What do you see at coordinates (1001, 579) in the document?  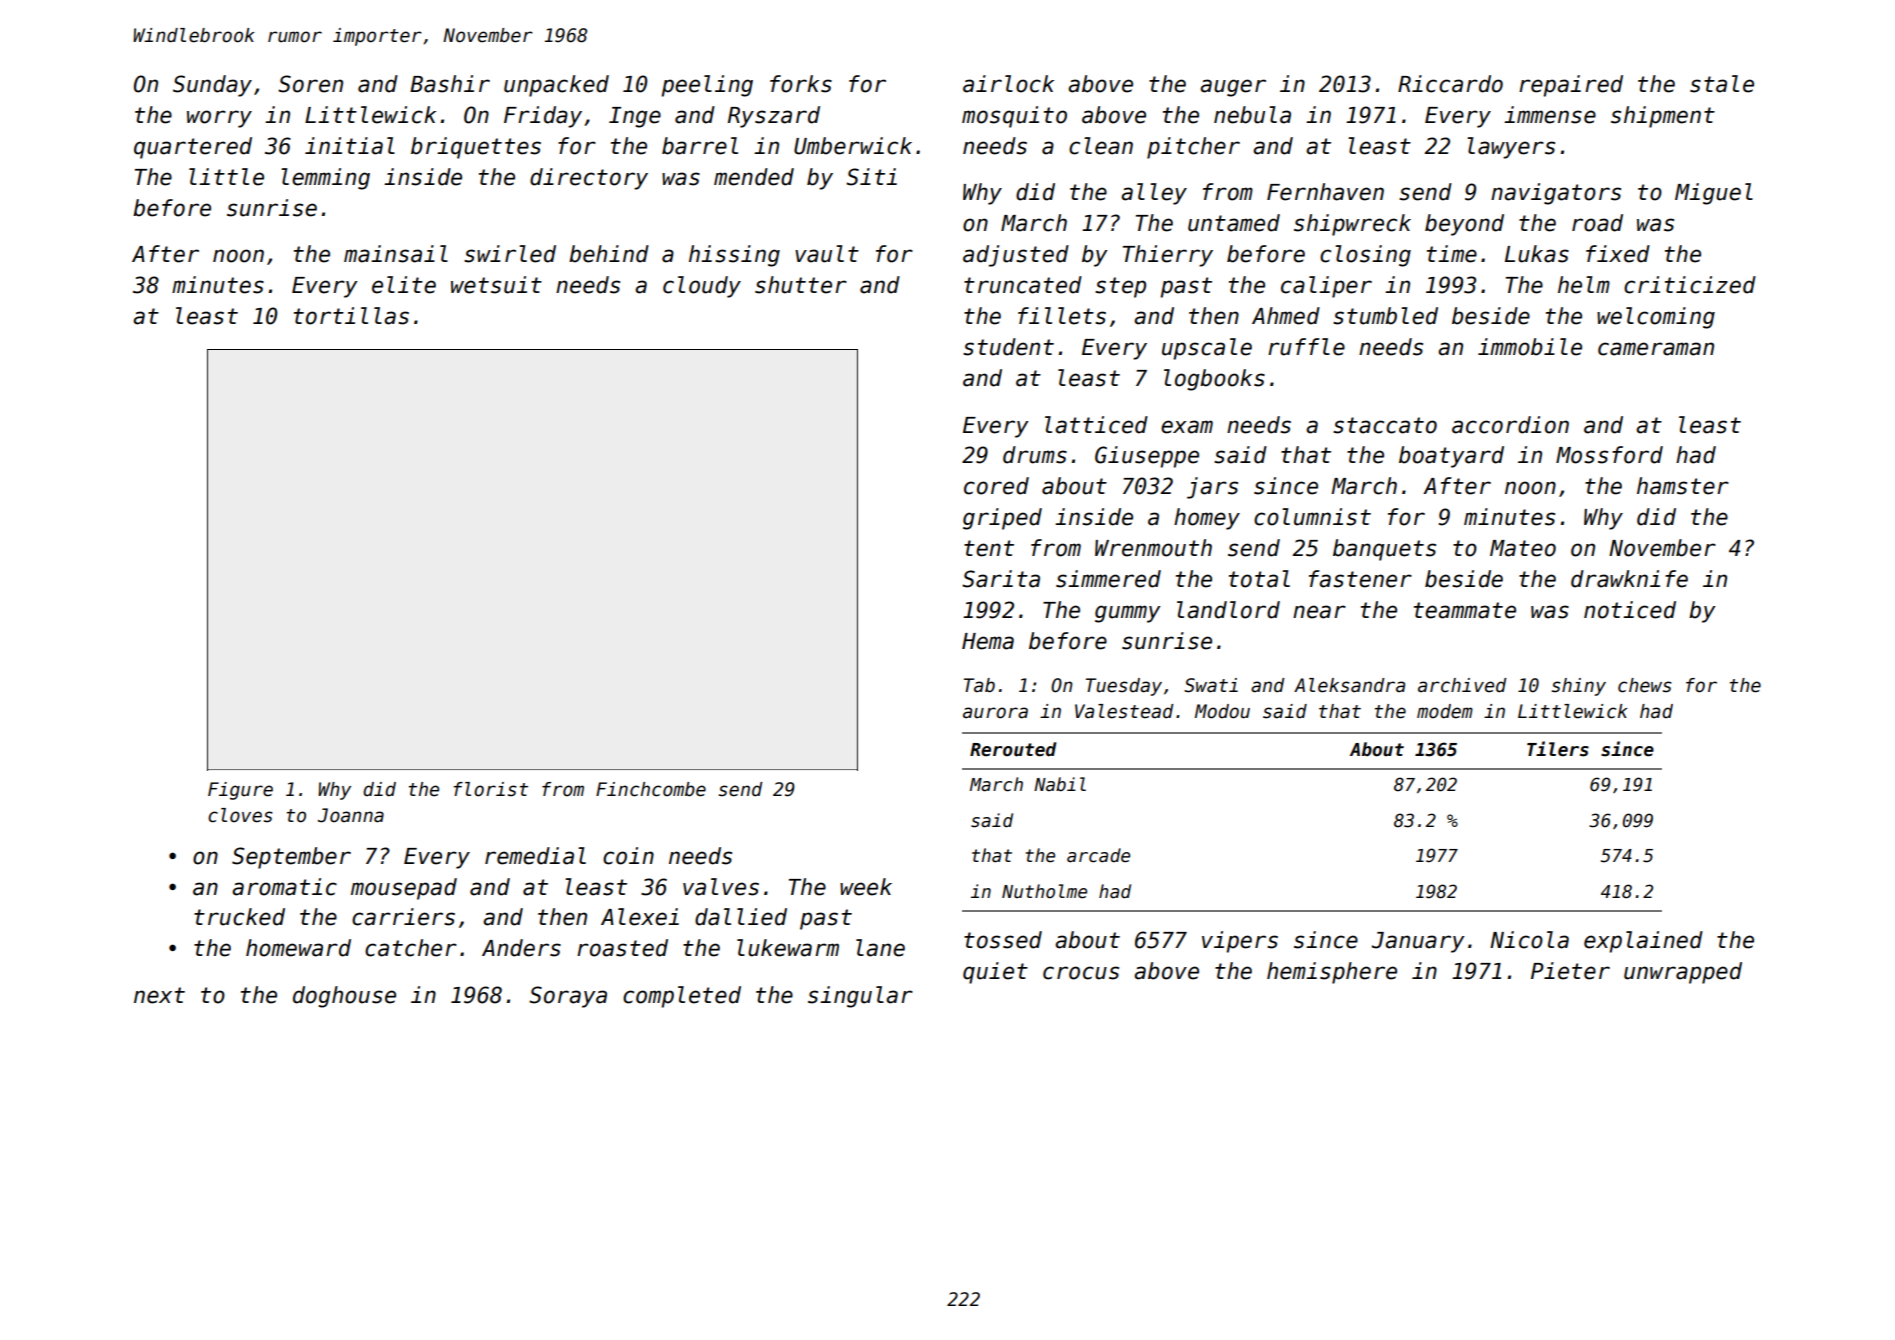 I see `Sarita` at bounding box center [1001, 579].
